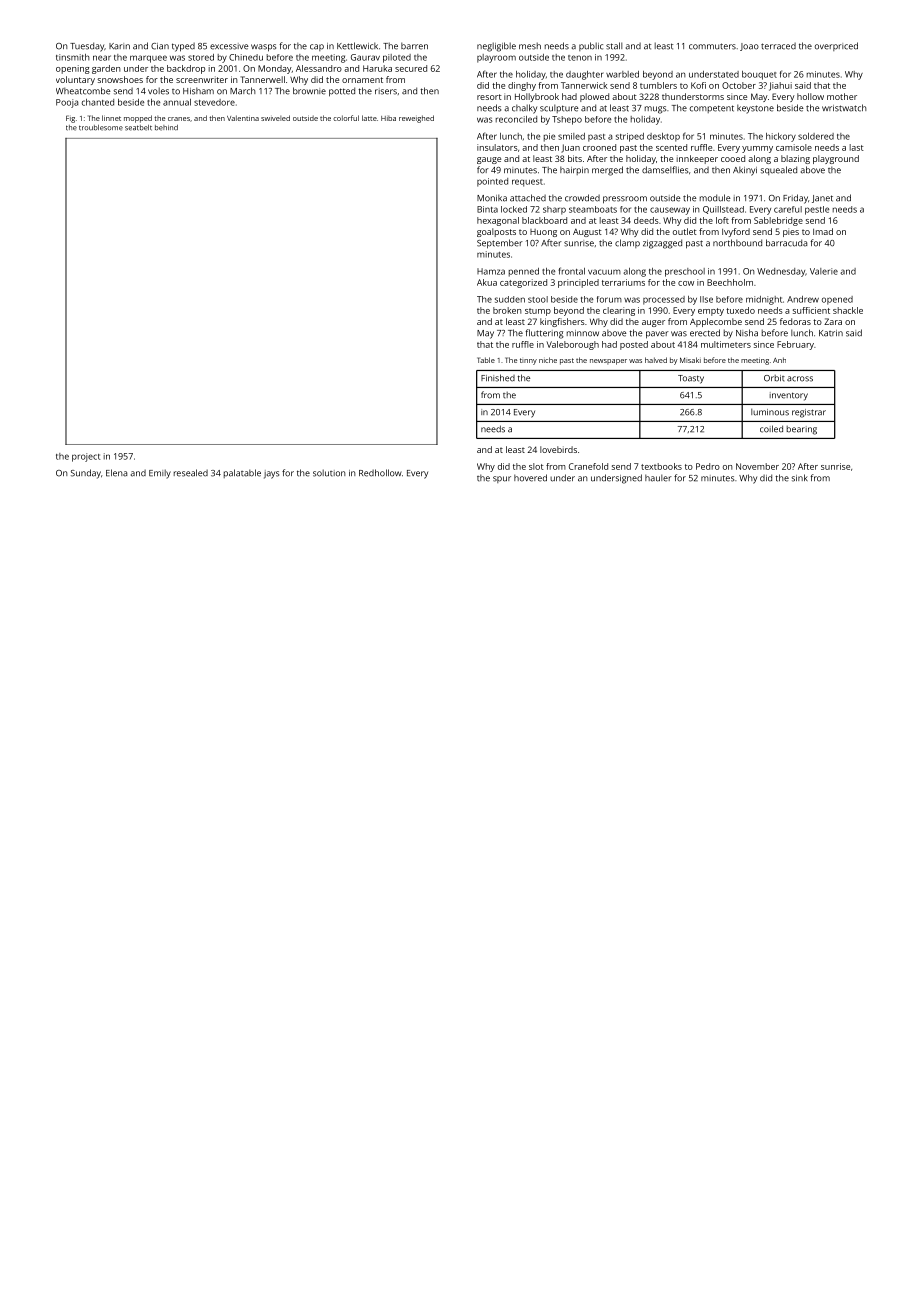 The height and width of the screenshot is (1308, 924). What do you see at coordinates (87, 47) in the screenshot?
I see `Tuesday` at bounding box center [87, 47].
